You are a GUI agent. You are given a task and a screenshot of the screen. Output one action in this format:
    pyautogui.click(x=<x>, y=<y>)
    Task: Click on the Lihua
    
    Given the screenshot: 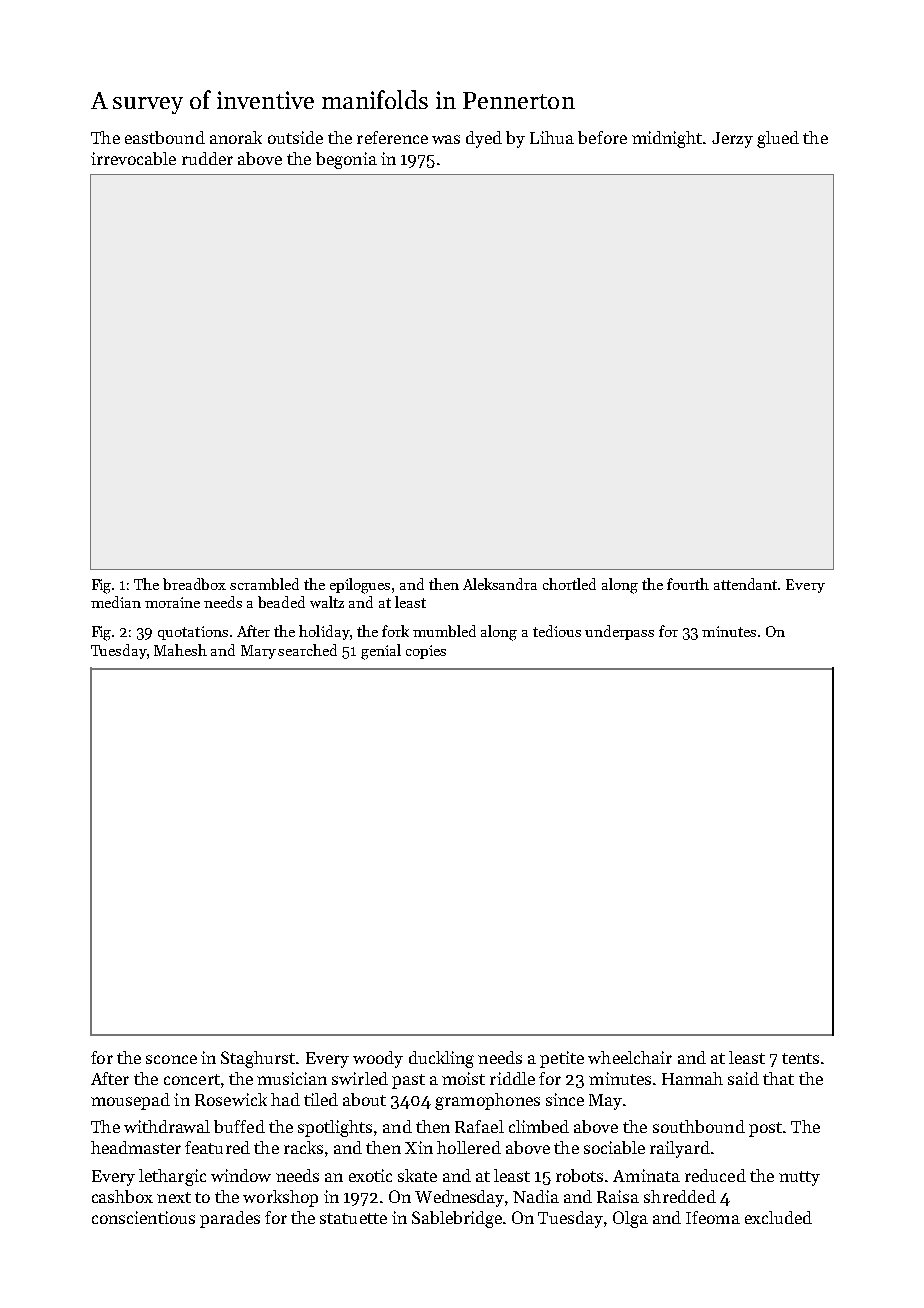 What is the action you would take?
    pyautogui.click(x=552, y=137)
